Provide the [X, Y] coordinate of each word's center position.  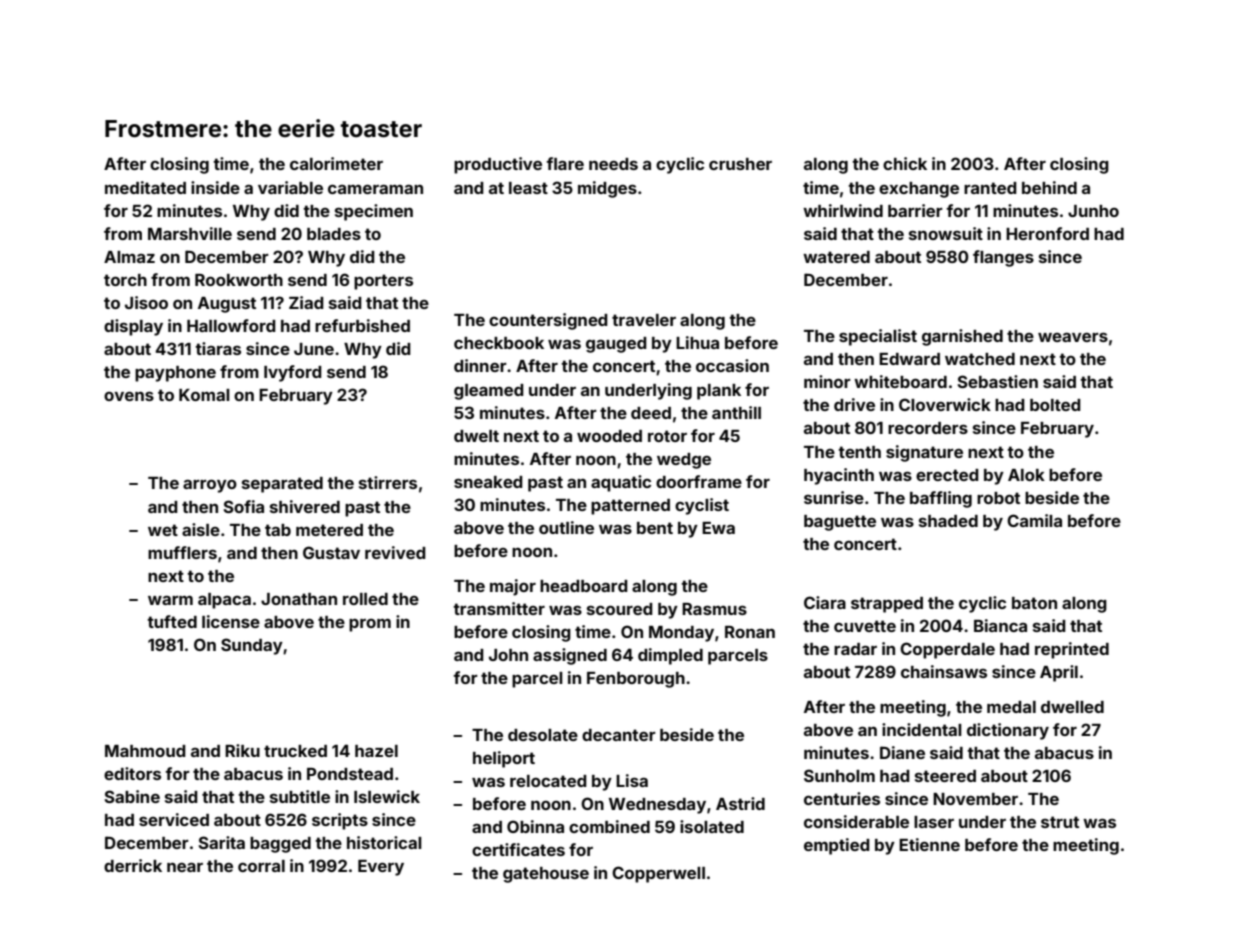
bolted [1055, 405]
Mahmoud [145, 751]
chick [905, 163]
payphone [175, 374]
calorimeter [336, 163]
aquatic [621, 483]
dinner [480, 365]
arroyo [210, 486]
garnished [962, 337]
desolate [543, 735]
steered [945, 776]
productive [498, 165]
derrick [133, 865]
